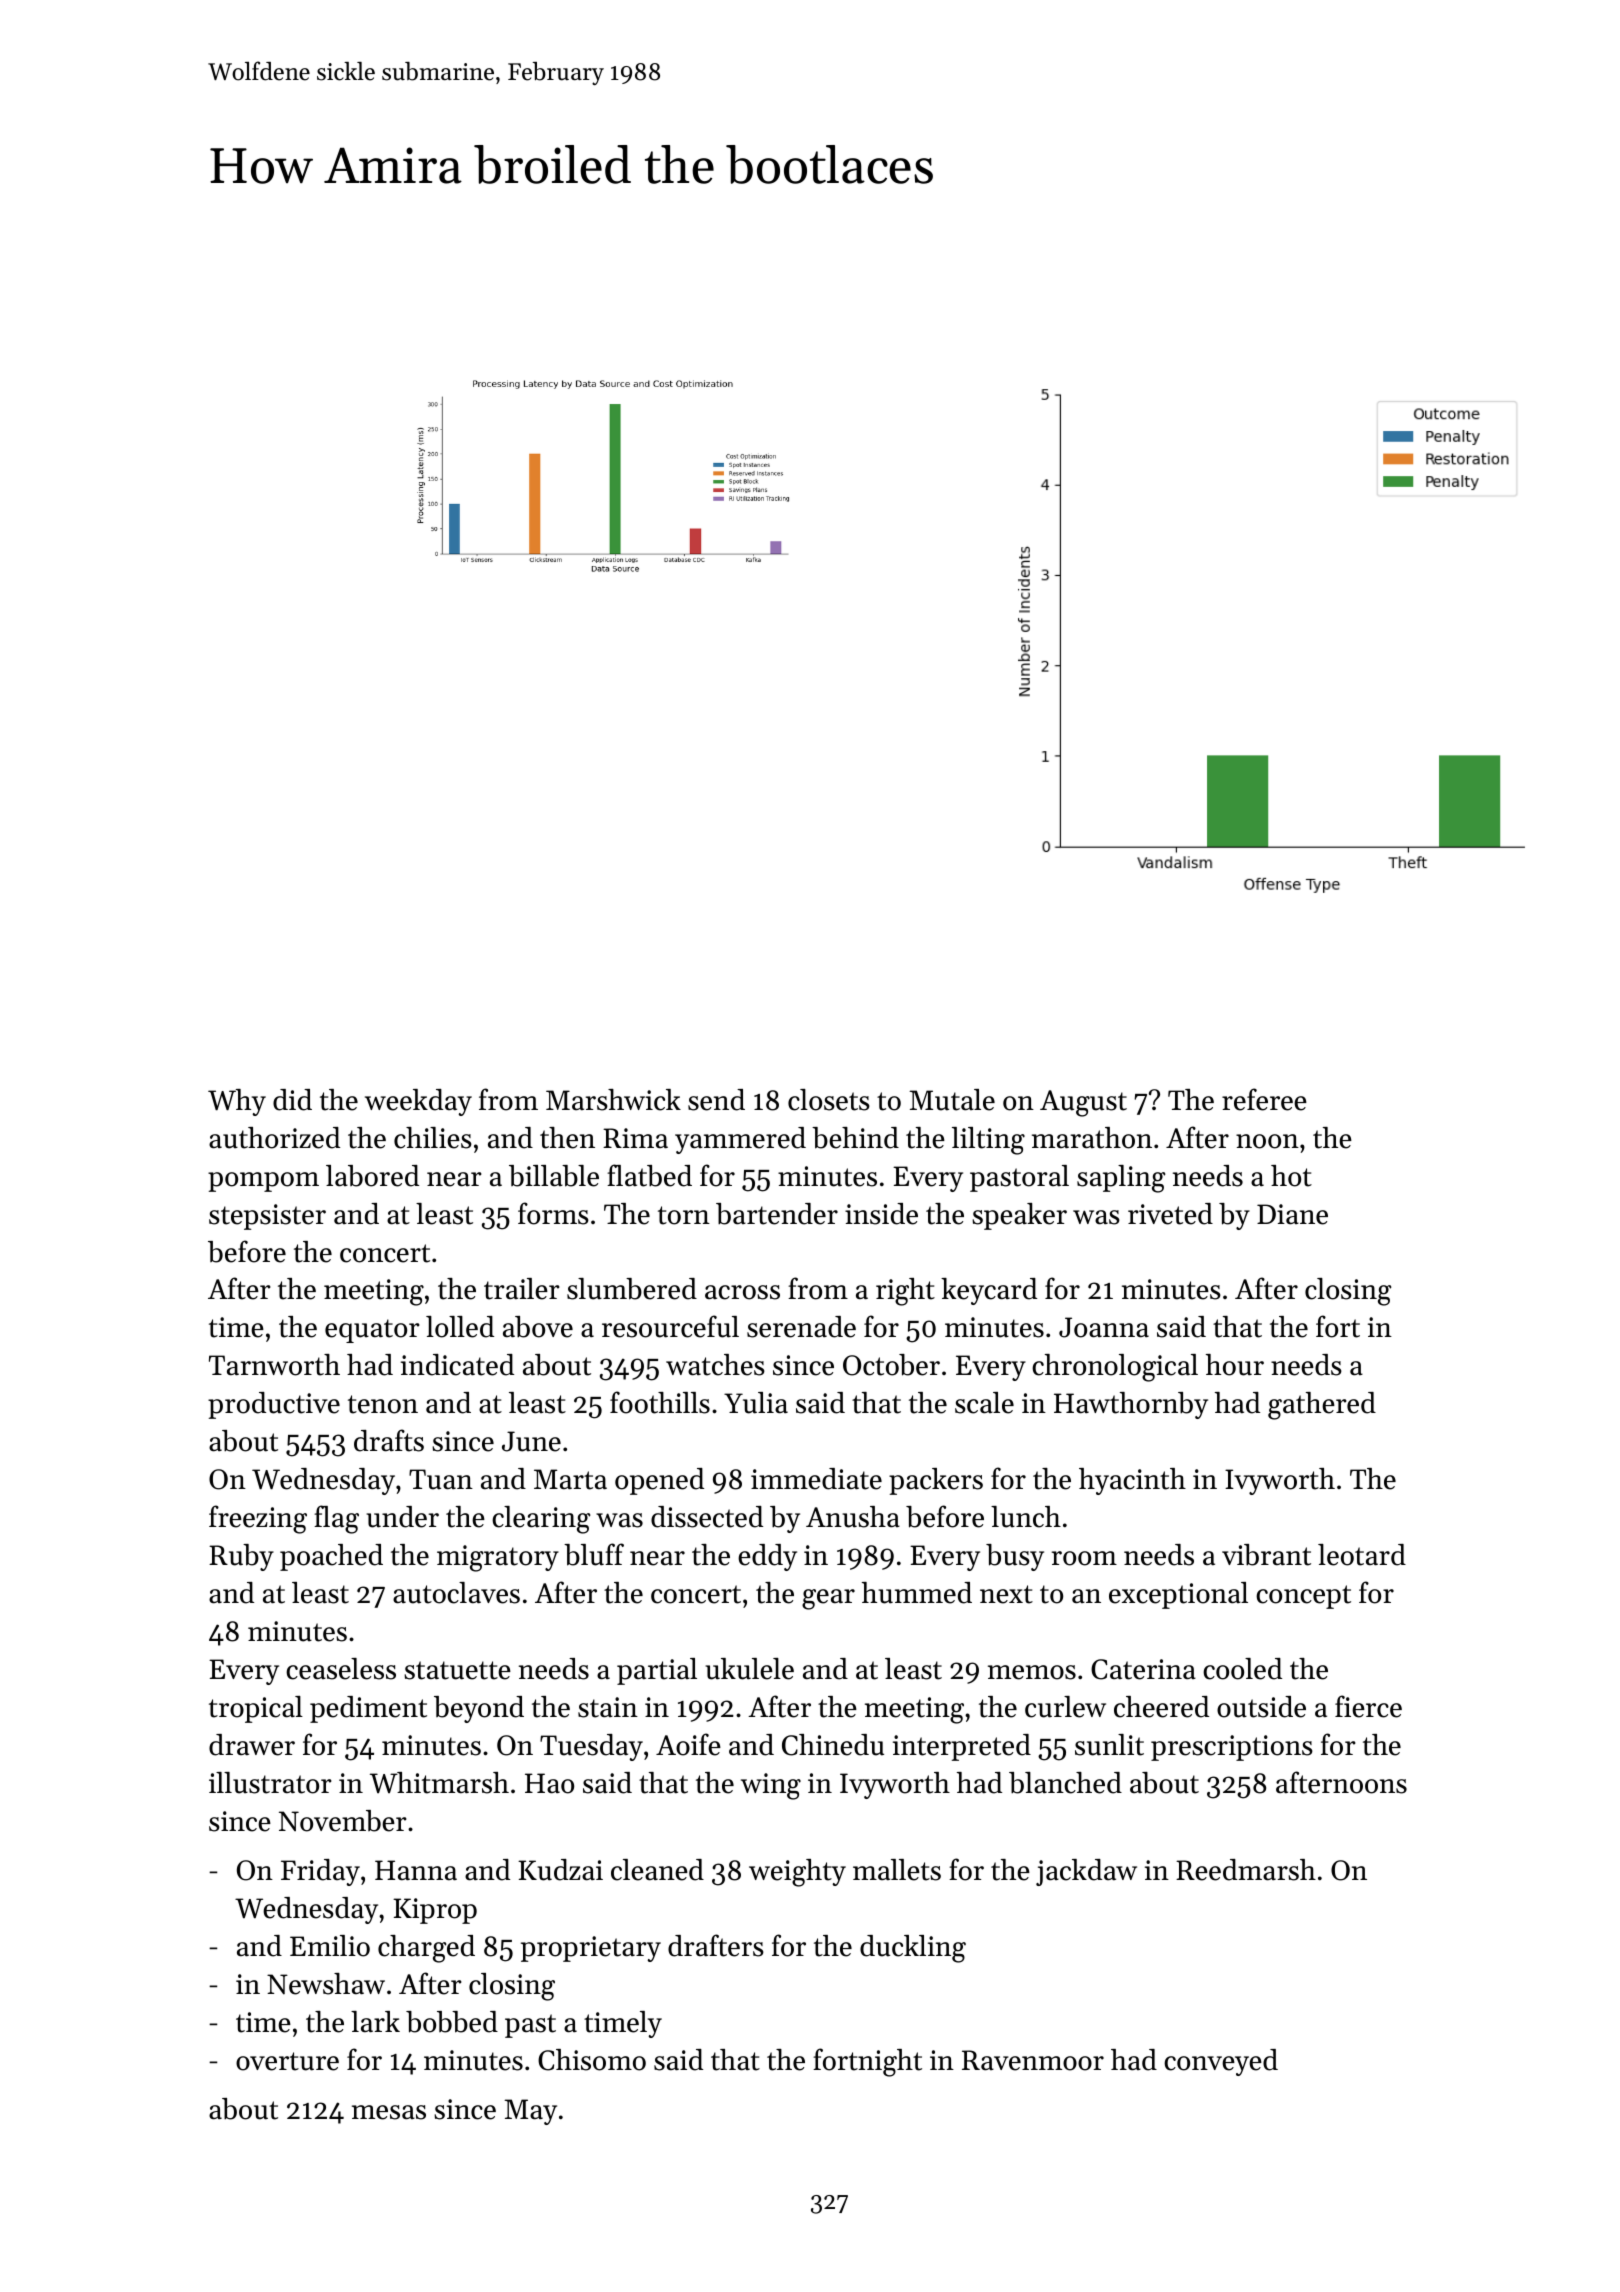  Describe the element at coordinates (632, 1289) in the screenshot. I see `slumbered` at that location.
